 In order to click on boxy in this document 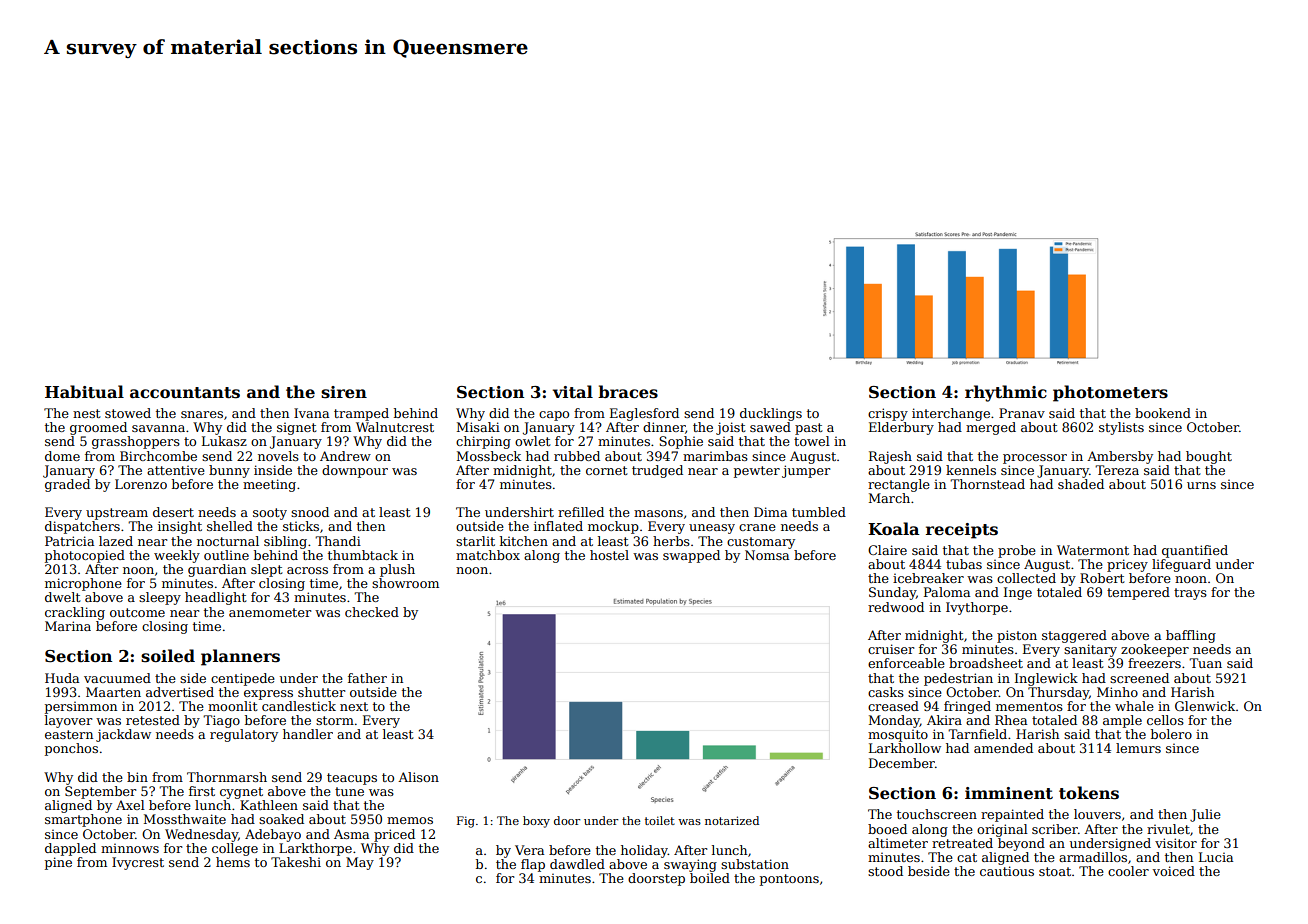, I will do `click(536, 822)`.
